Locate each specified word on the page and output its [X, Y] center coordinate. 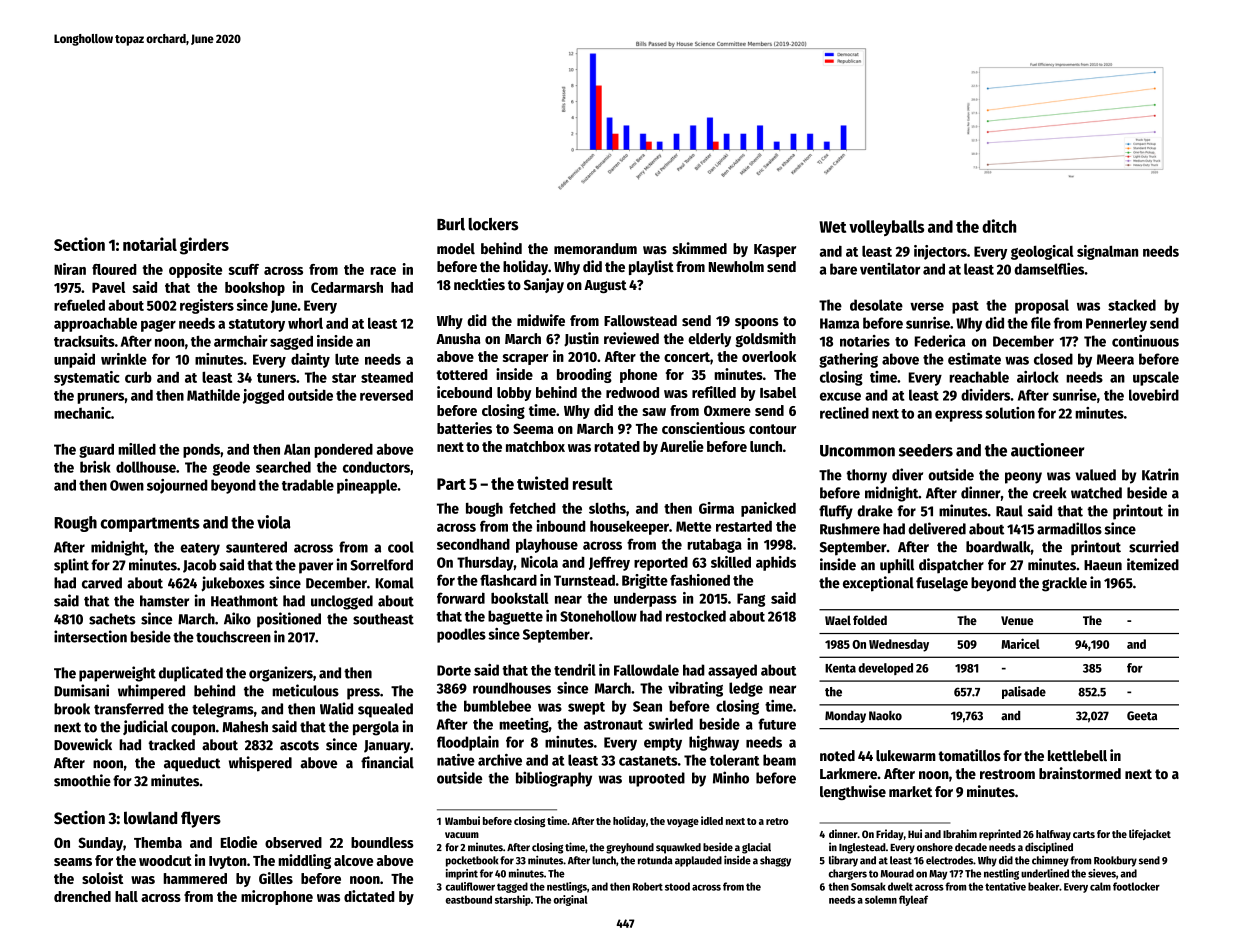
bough [484, 510]
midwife [541, 320]
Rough [75, 524]
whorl [305, 323]
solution [1010, 413]
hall [126, 896]
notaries [865, 341]
